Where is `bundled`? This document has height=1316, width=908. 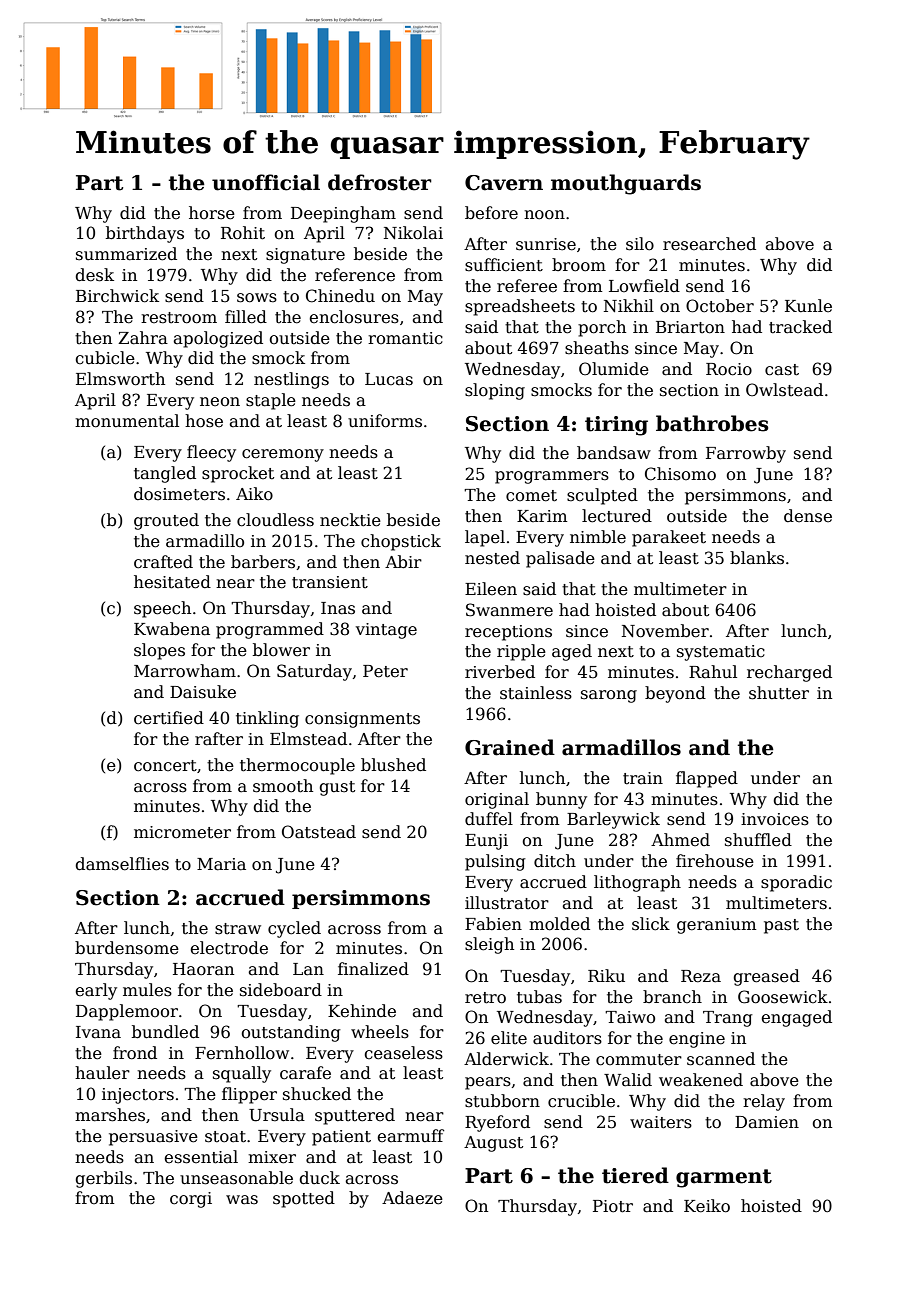
bundled is located at coordinates (165, 1032).
